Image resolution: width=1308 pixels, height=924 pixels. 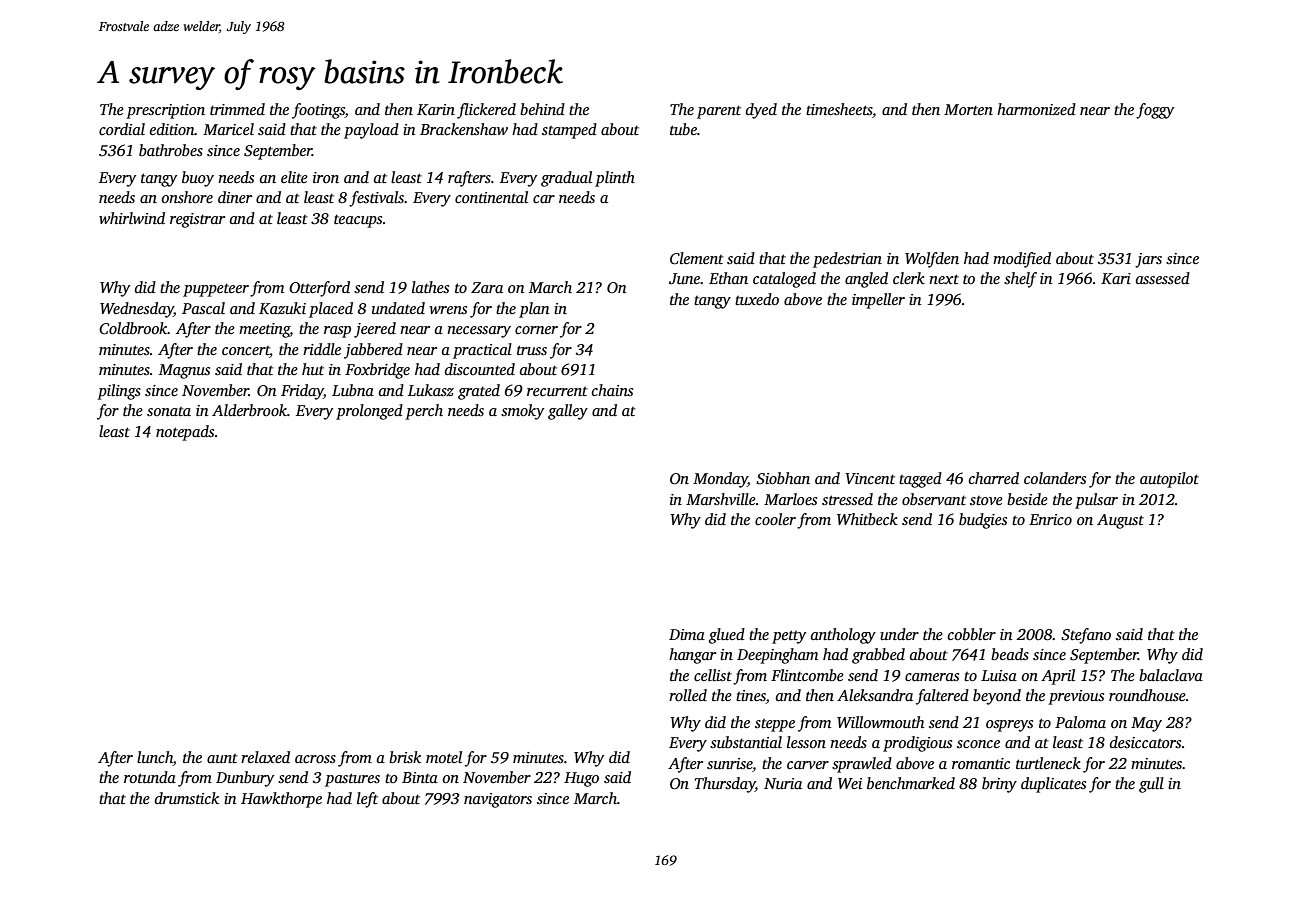 I want to click on left, so click(x=367, y=800).
